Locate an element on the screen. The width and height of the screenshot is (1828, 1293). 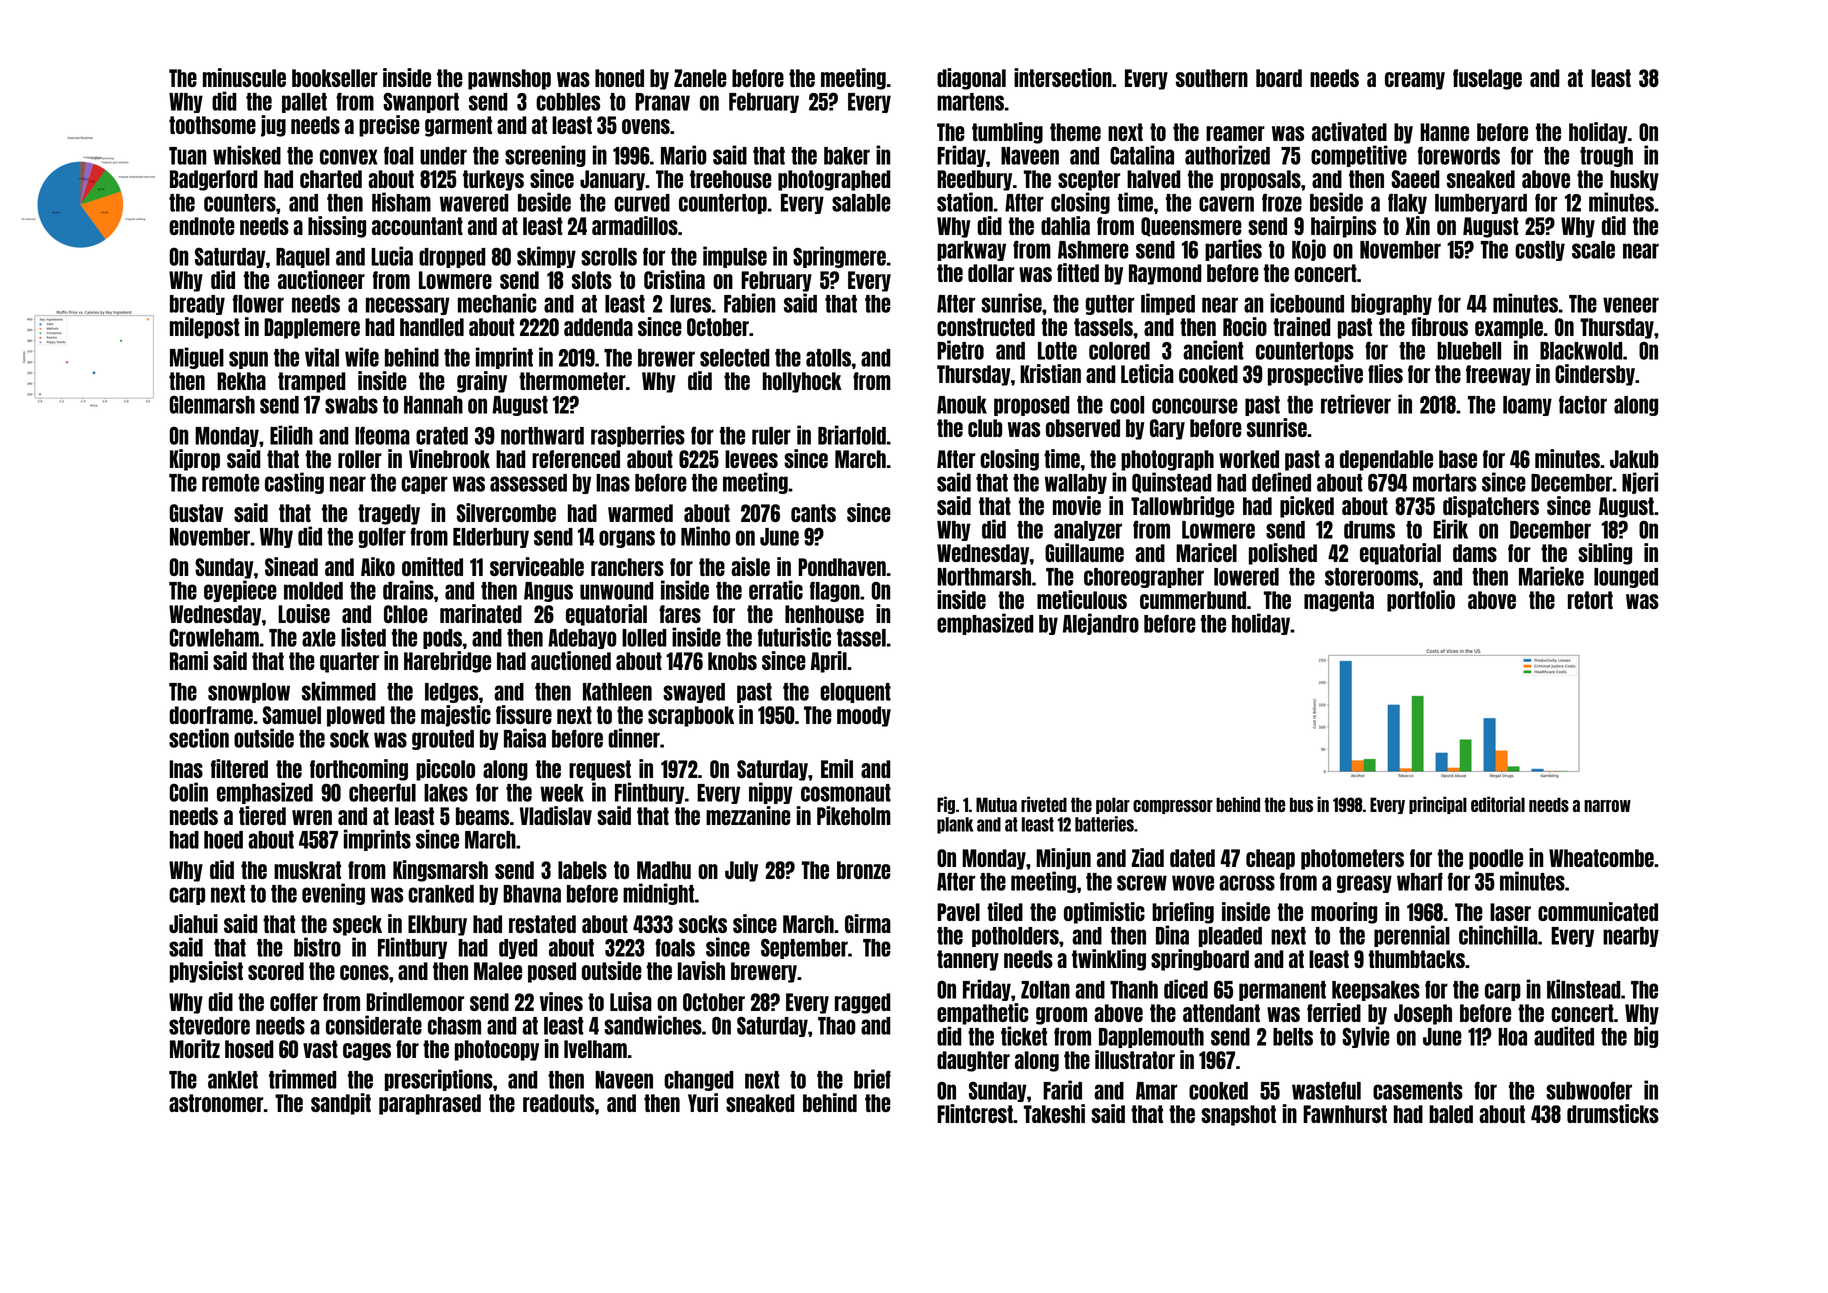
Jakub is located at coordinates (1634, 459).
